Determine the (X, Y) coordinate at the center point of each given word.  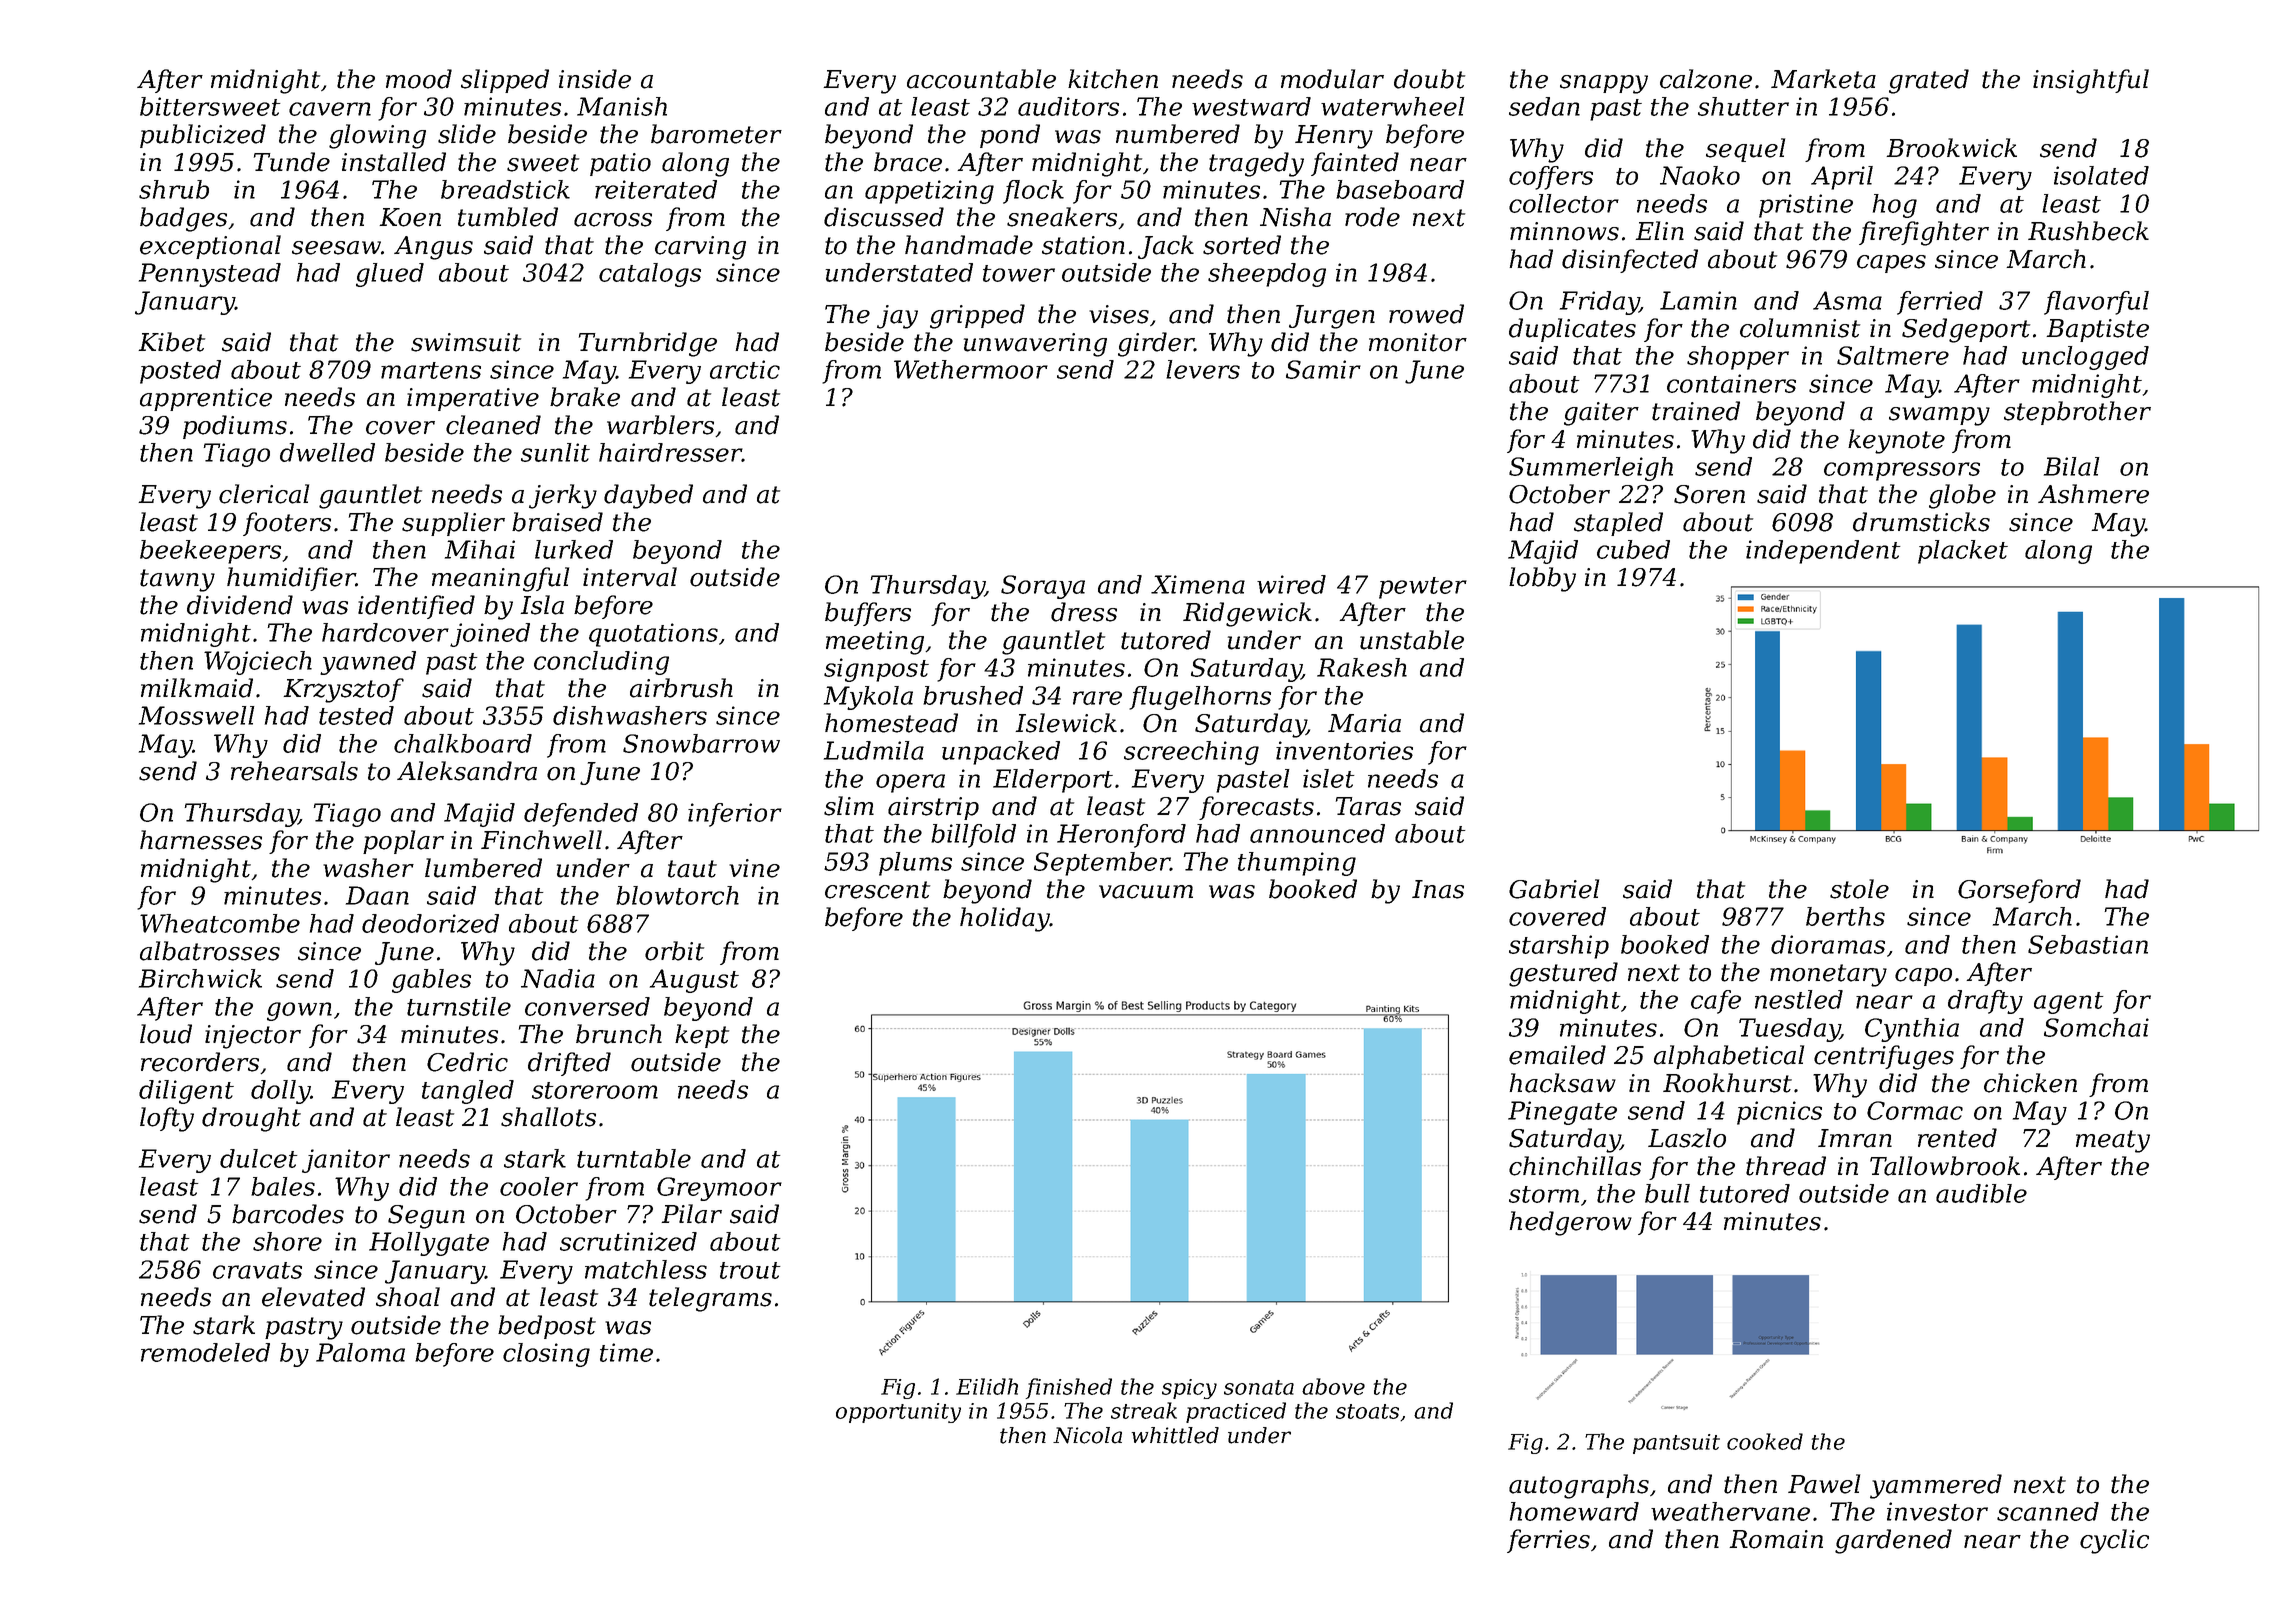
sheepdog (1267, 275)
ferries (1548, 1541)
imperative (473, 399)
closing (546, 1355)
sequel (1745, 150)
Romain (1776, 1539)
